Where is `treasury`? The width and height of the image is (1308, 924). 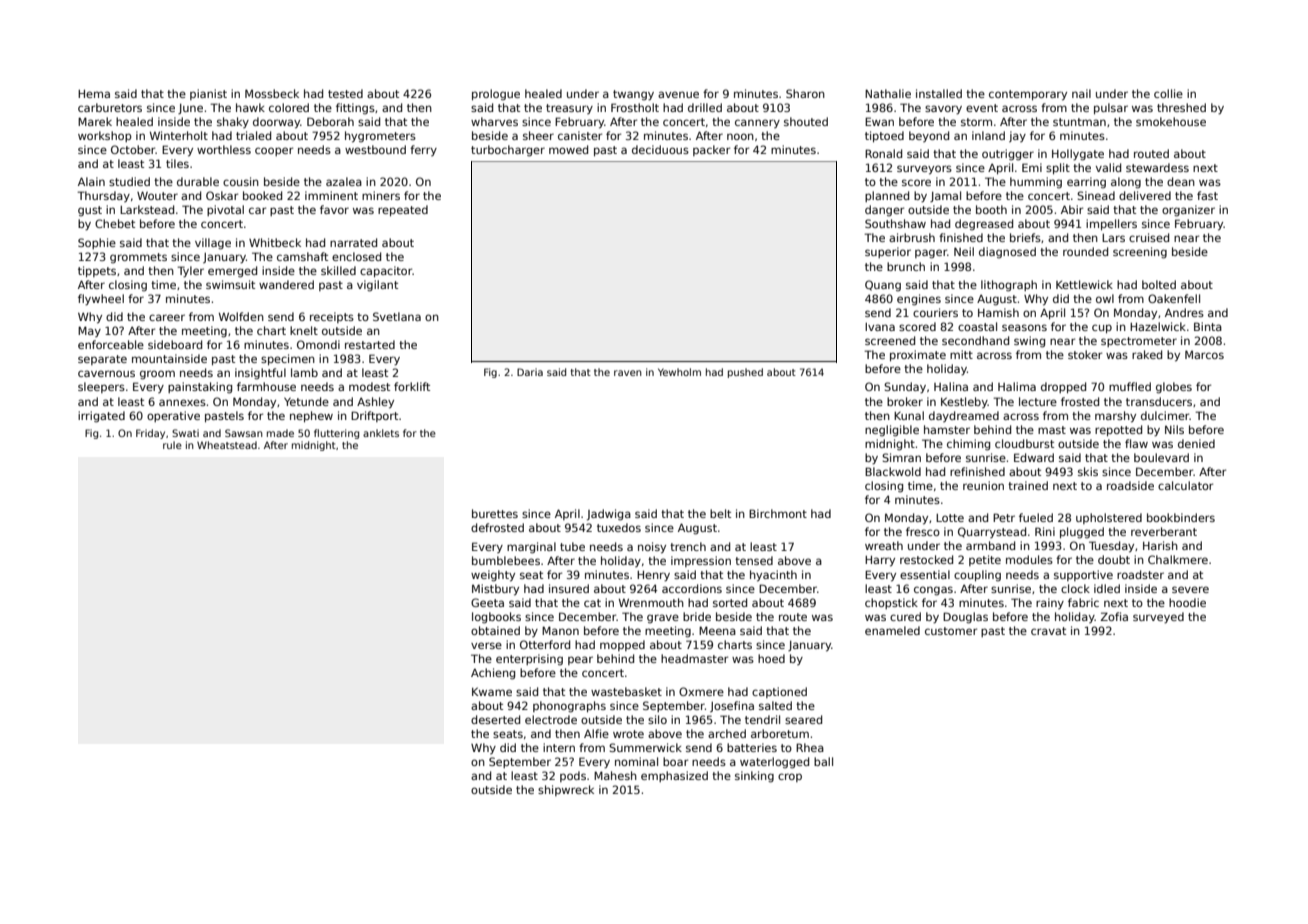 treasury is located at coordinates (569, 109).
